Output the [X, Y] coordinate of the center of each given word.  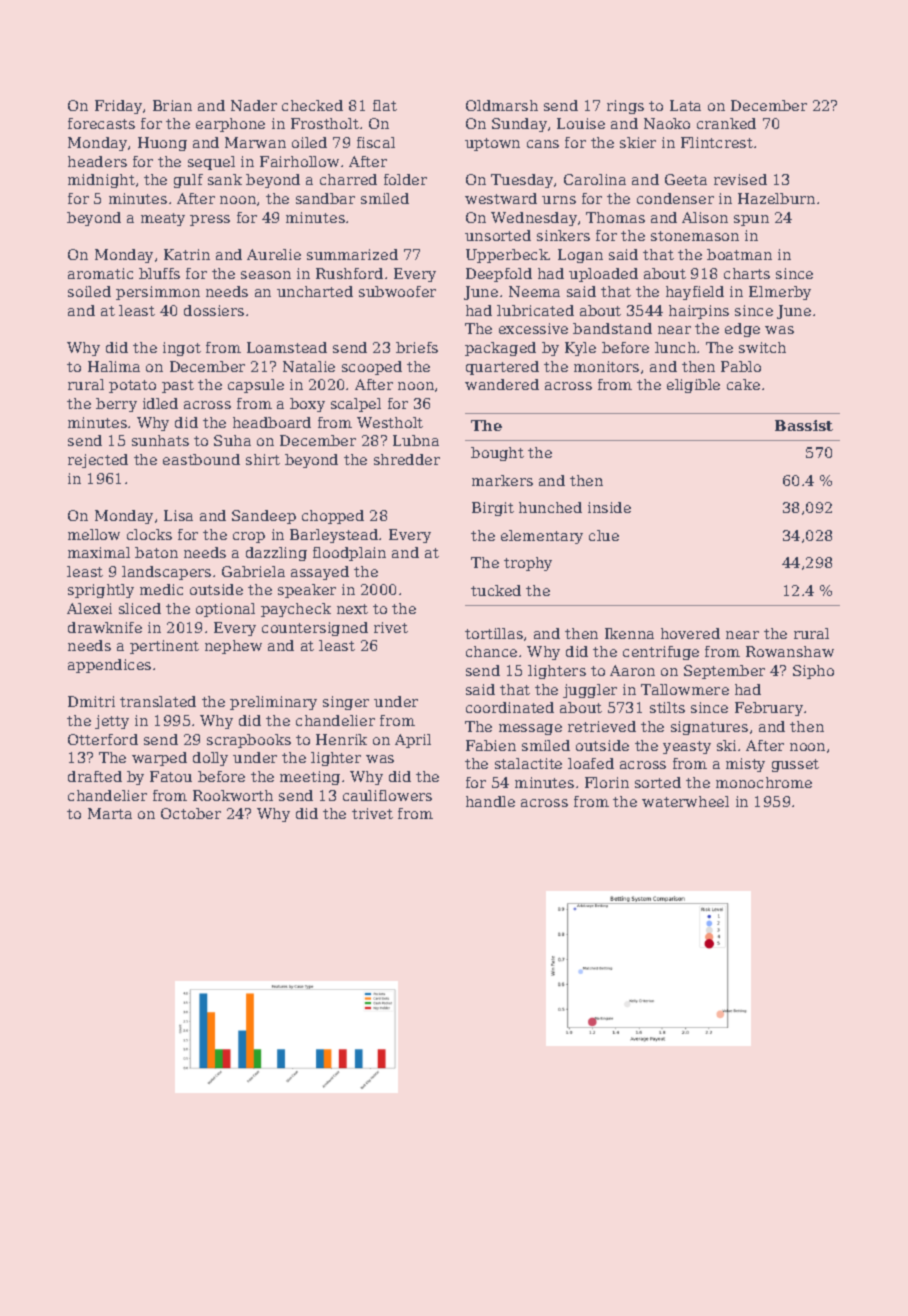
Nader [254, 105]
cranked [726, 123]
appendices [109, 666]
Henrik [341, 739]
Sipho [813, 672]
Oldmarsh [502, 105]
